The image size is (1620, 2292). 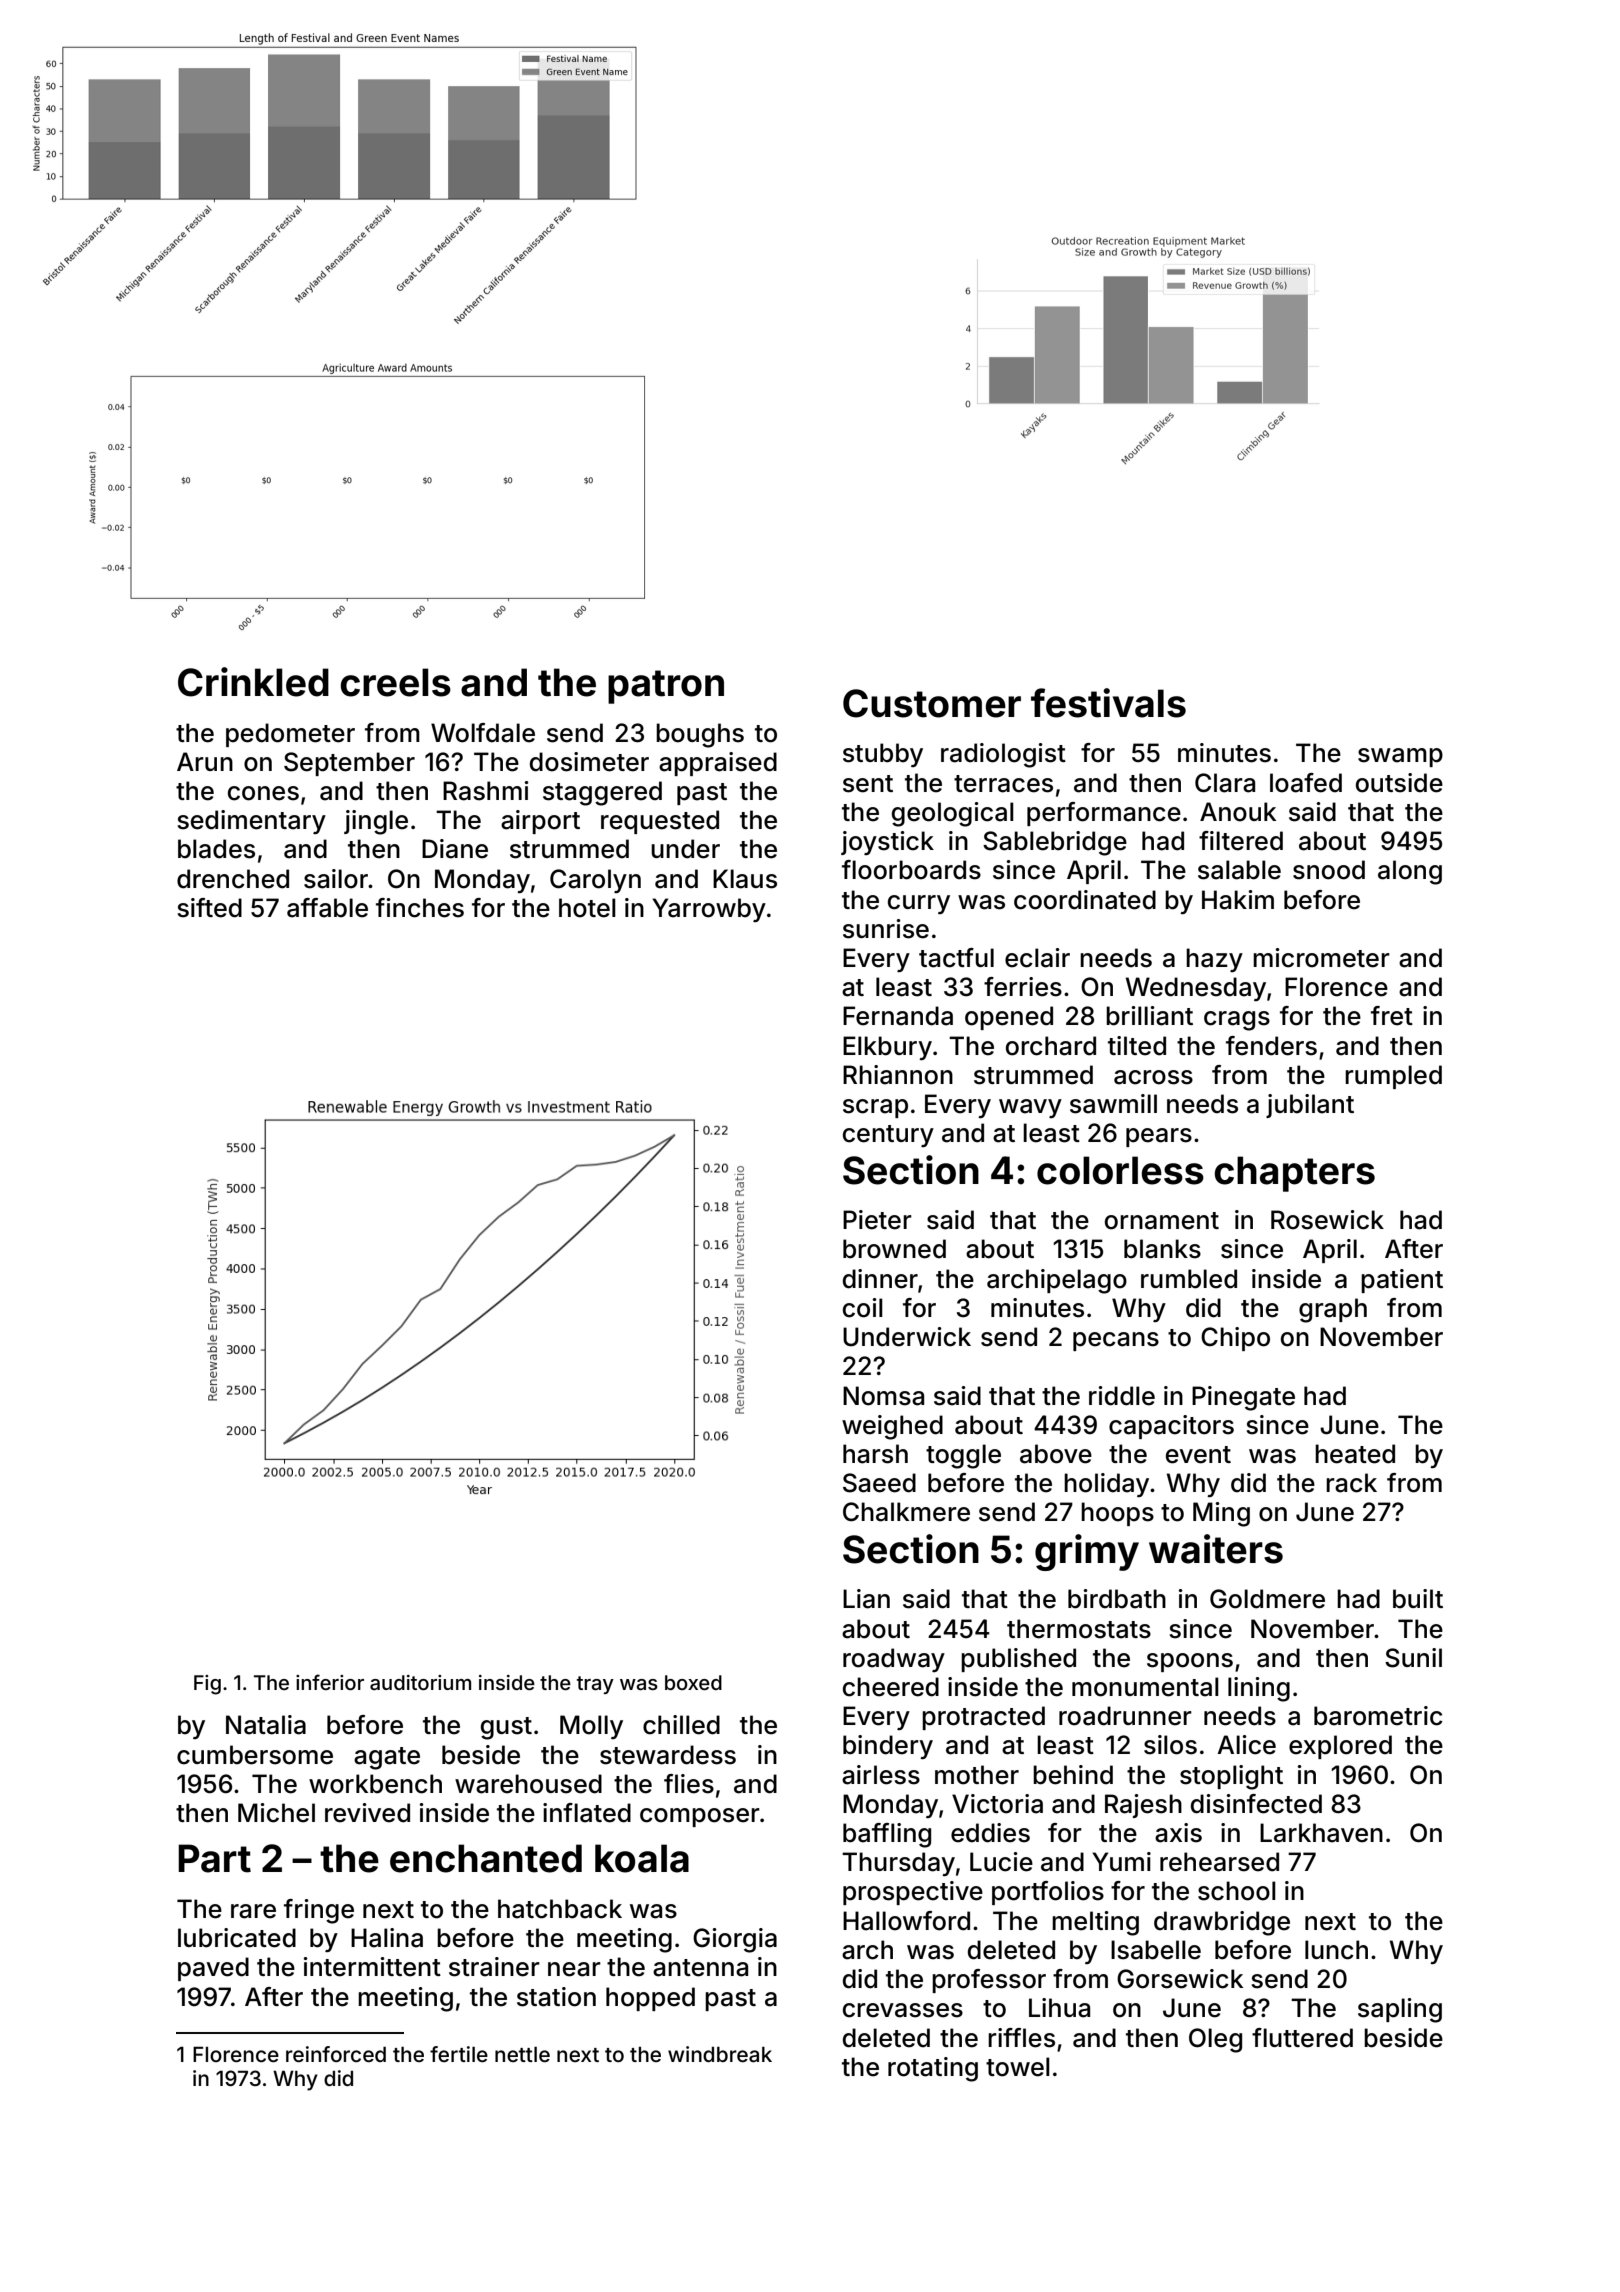 What do you see at coordinates (894, 1660) in the document?
I see `roadway` at bounding box center [894, 1660].
